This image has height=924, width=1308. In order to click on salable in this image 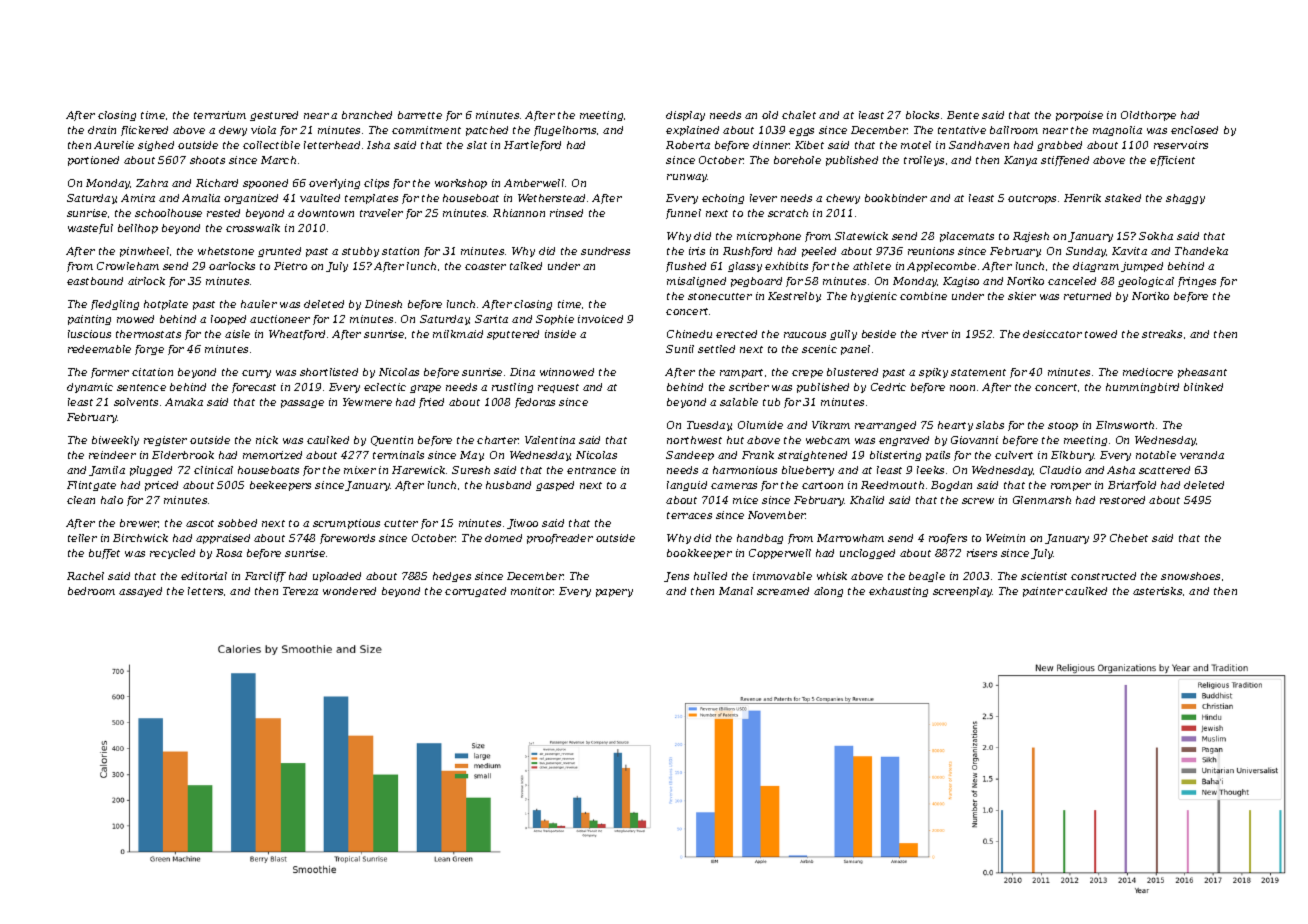, I will do `click(739, 402)`.
